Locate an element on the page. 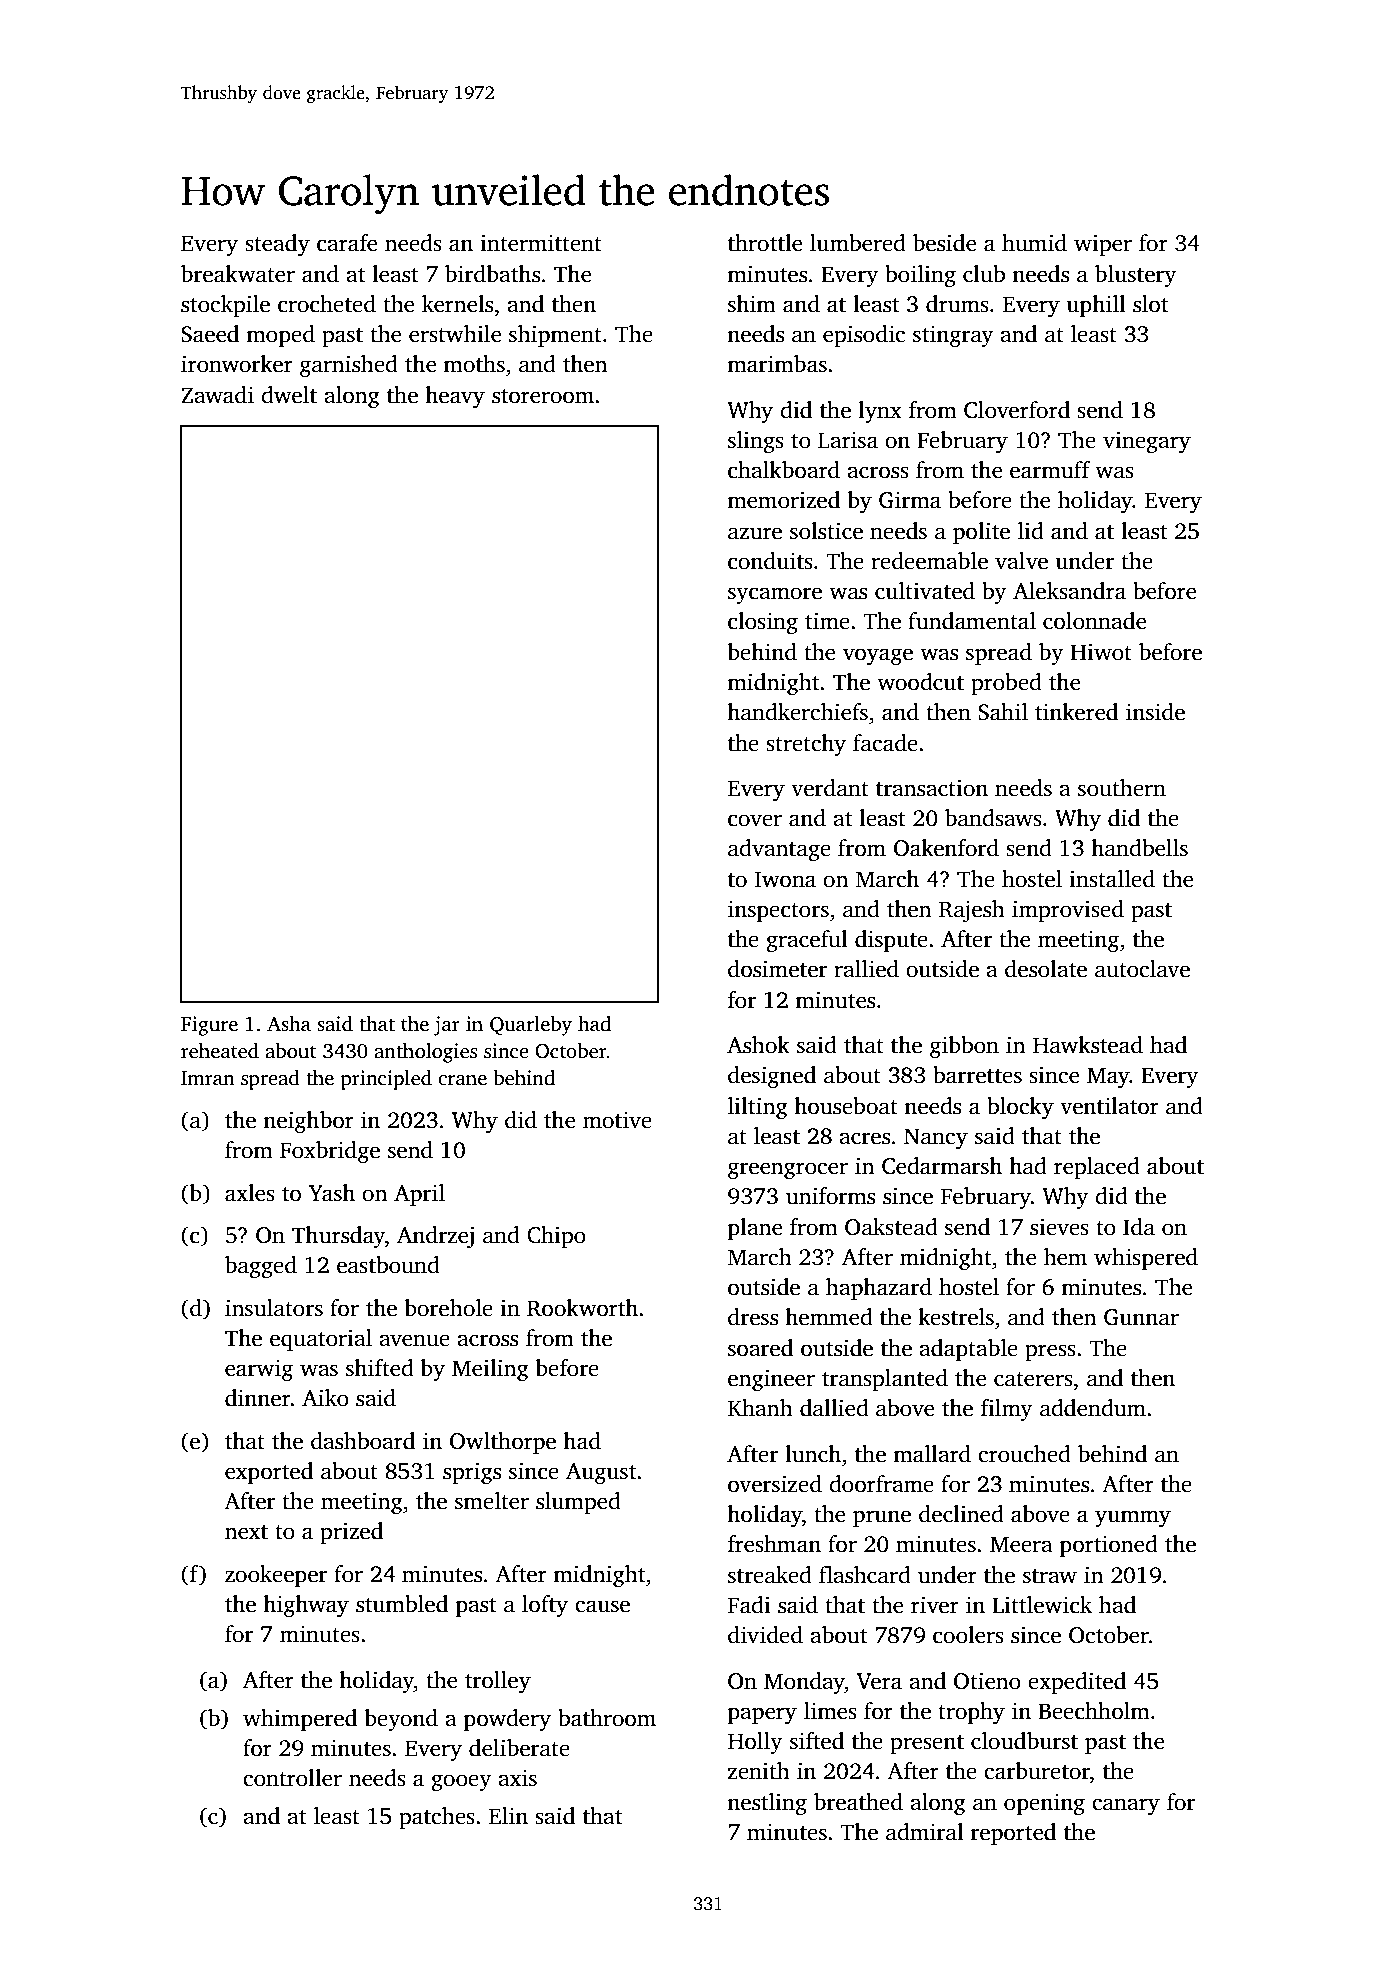  Gunnar is located at coordinates (1141, 1317).
